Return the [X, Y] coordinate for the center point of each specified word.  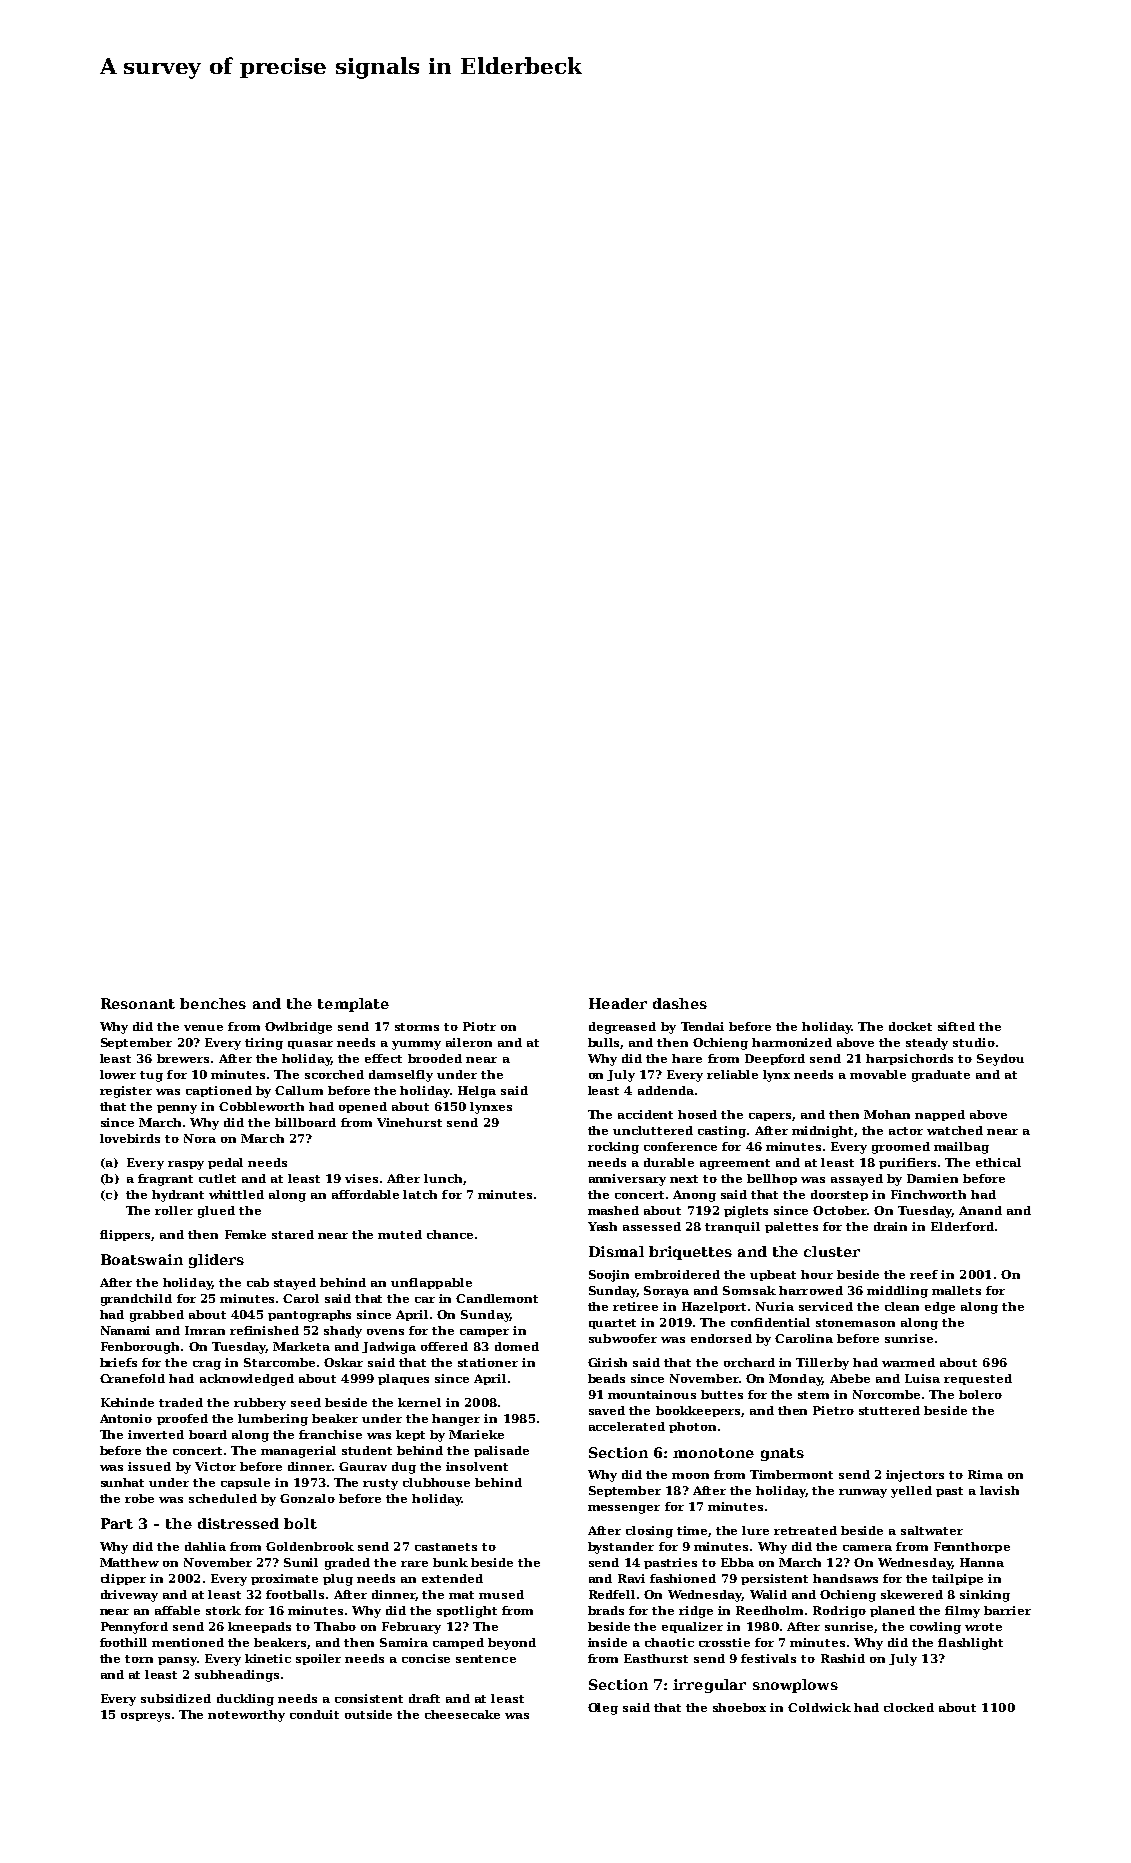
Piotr [479, 1026]
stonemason [855, 1323]
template [353, 1005]
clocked [909, 1707]
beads [606, 1378]
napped [940, 1115]
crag [207, 1365]
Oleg [603, 1709]
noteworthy [246, 1716]
